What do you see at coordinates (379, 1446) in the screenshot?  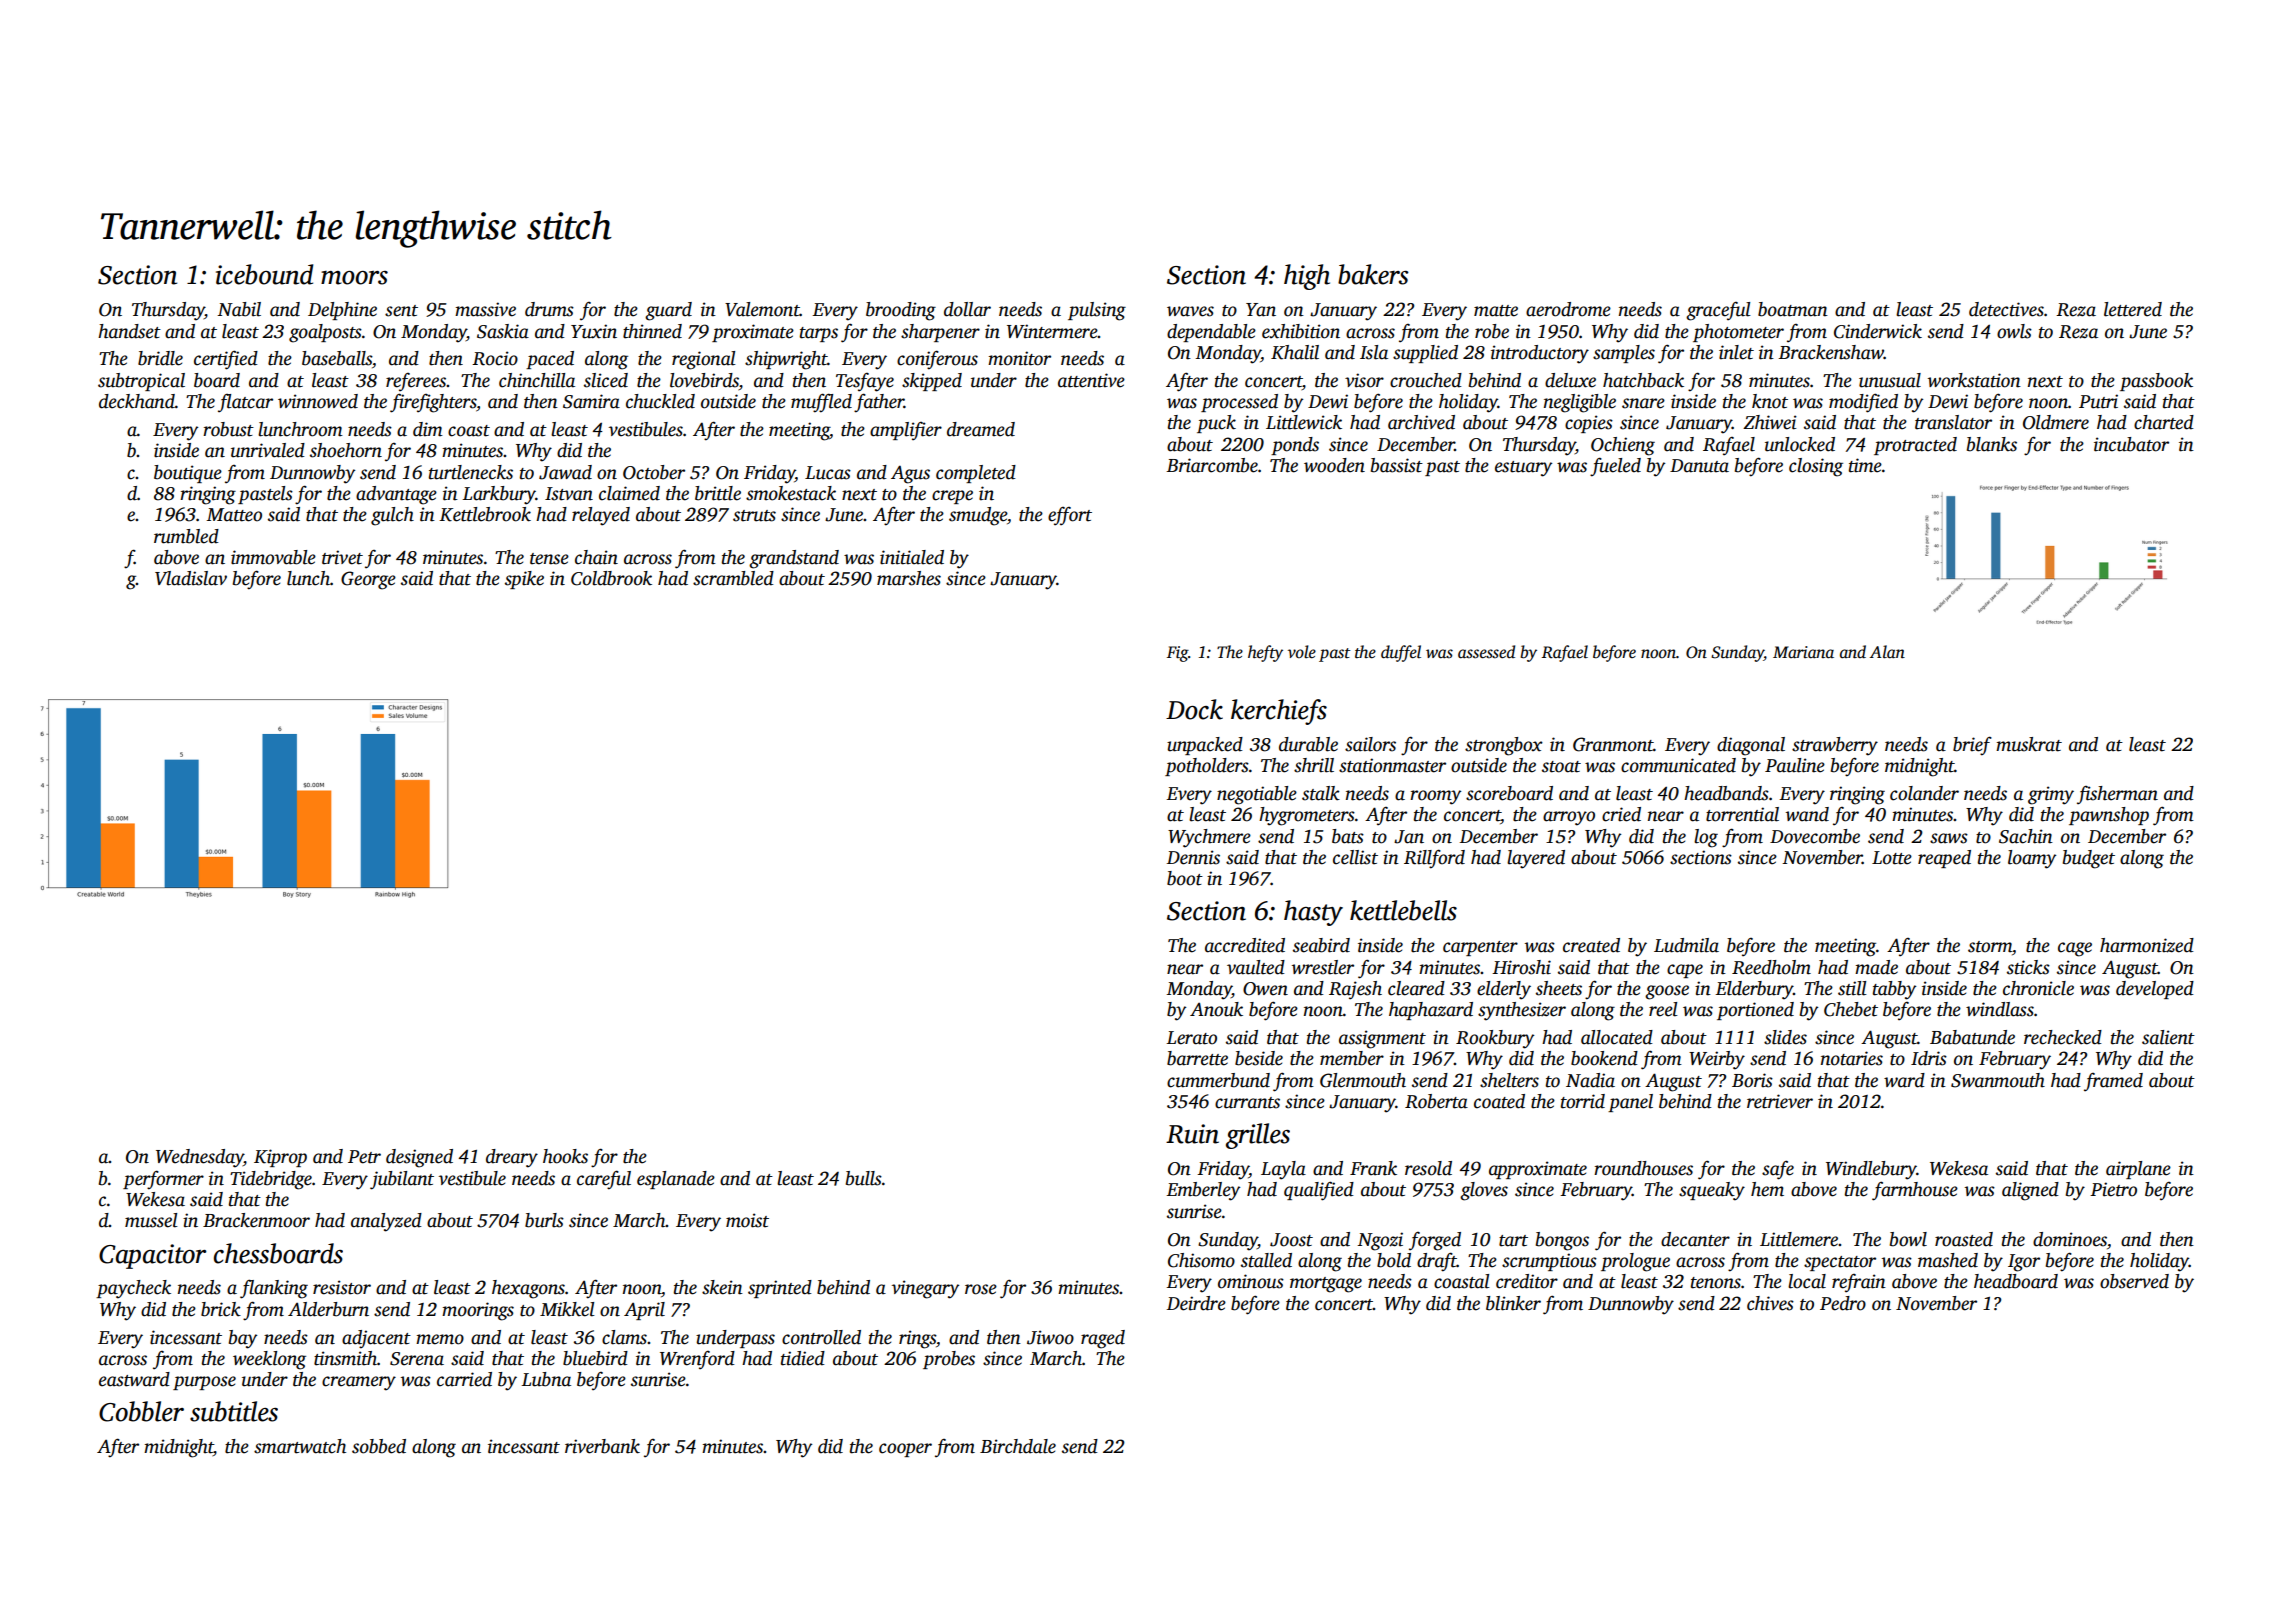 I see `sobbed` at bounding box center [379, 1446].
